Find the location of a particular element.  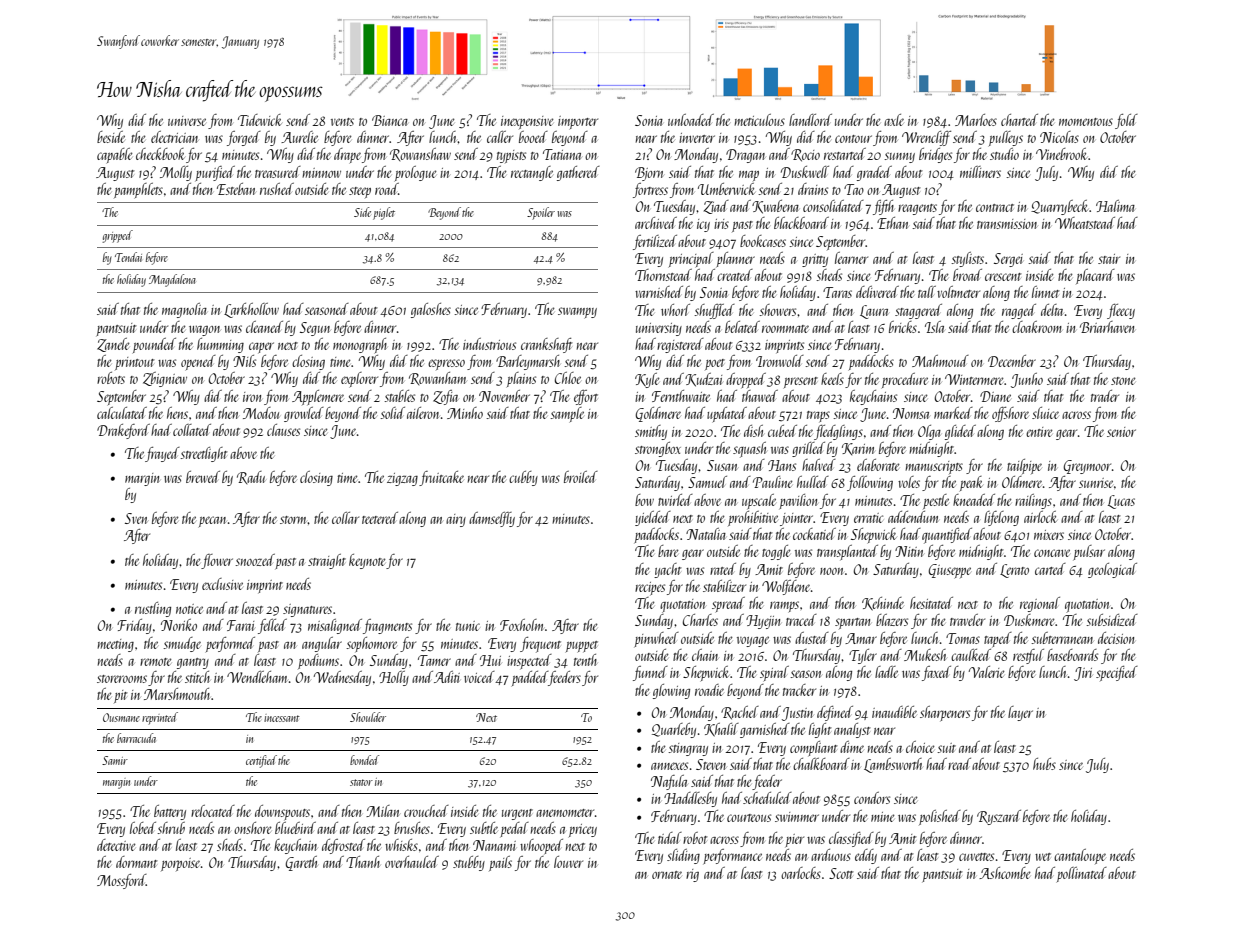

clauses is located at coordinates (283, 430).
